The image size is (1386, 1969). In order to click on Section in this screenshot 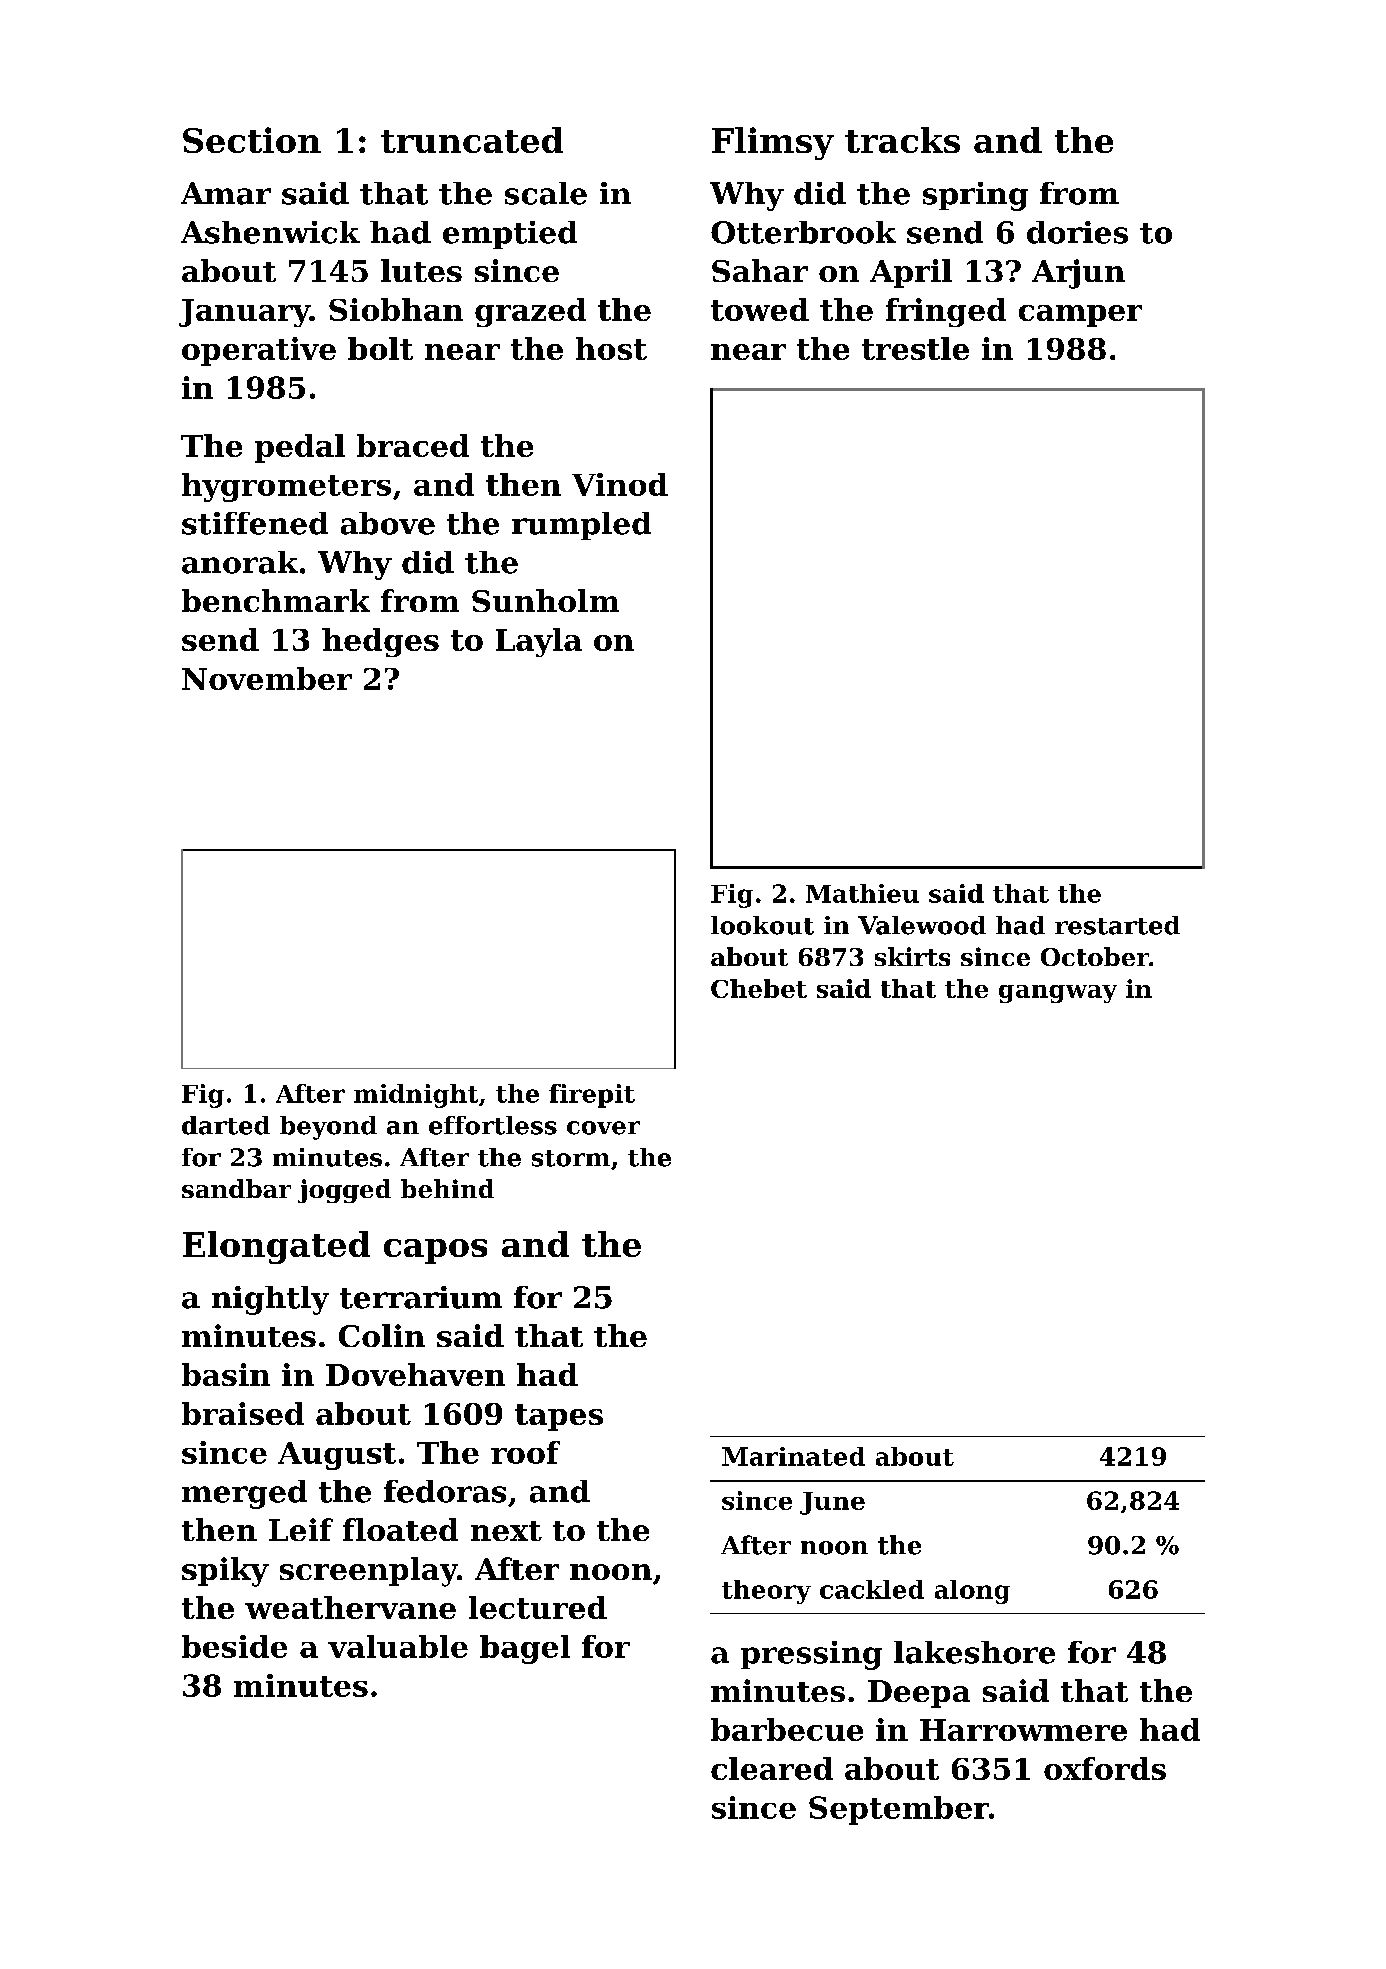, I will do `click(252, 140)`.
